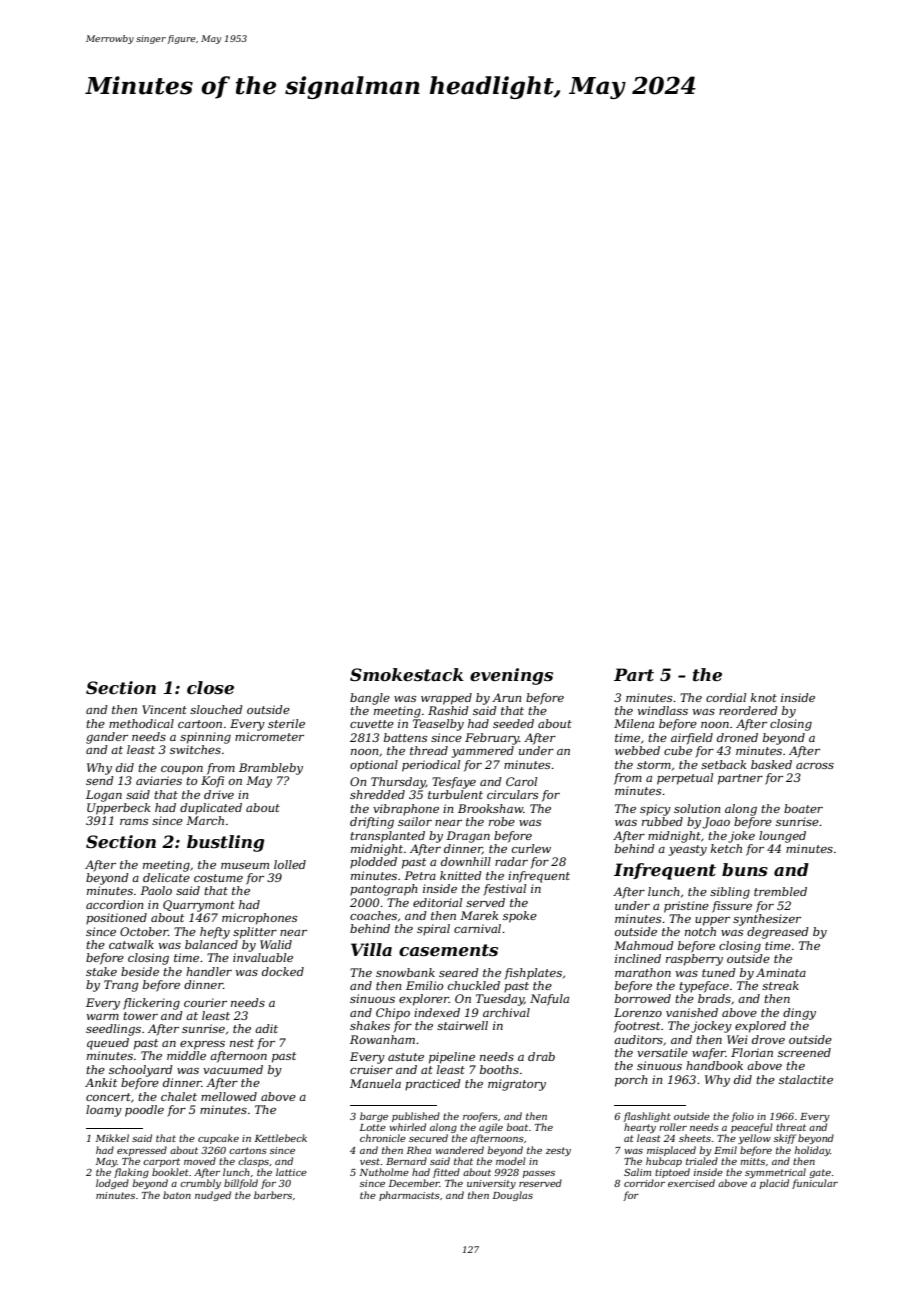 This image has height=1308, width=924. I want to click on optional, so click(374, 766).
